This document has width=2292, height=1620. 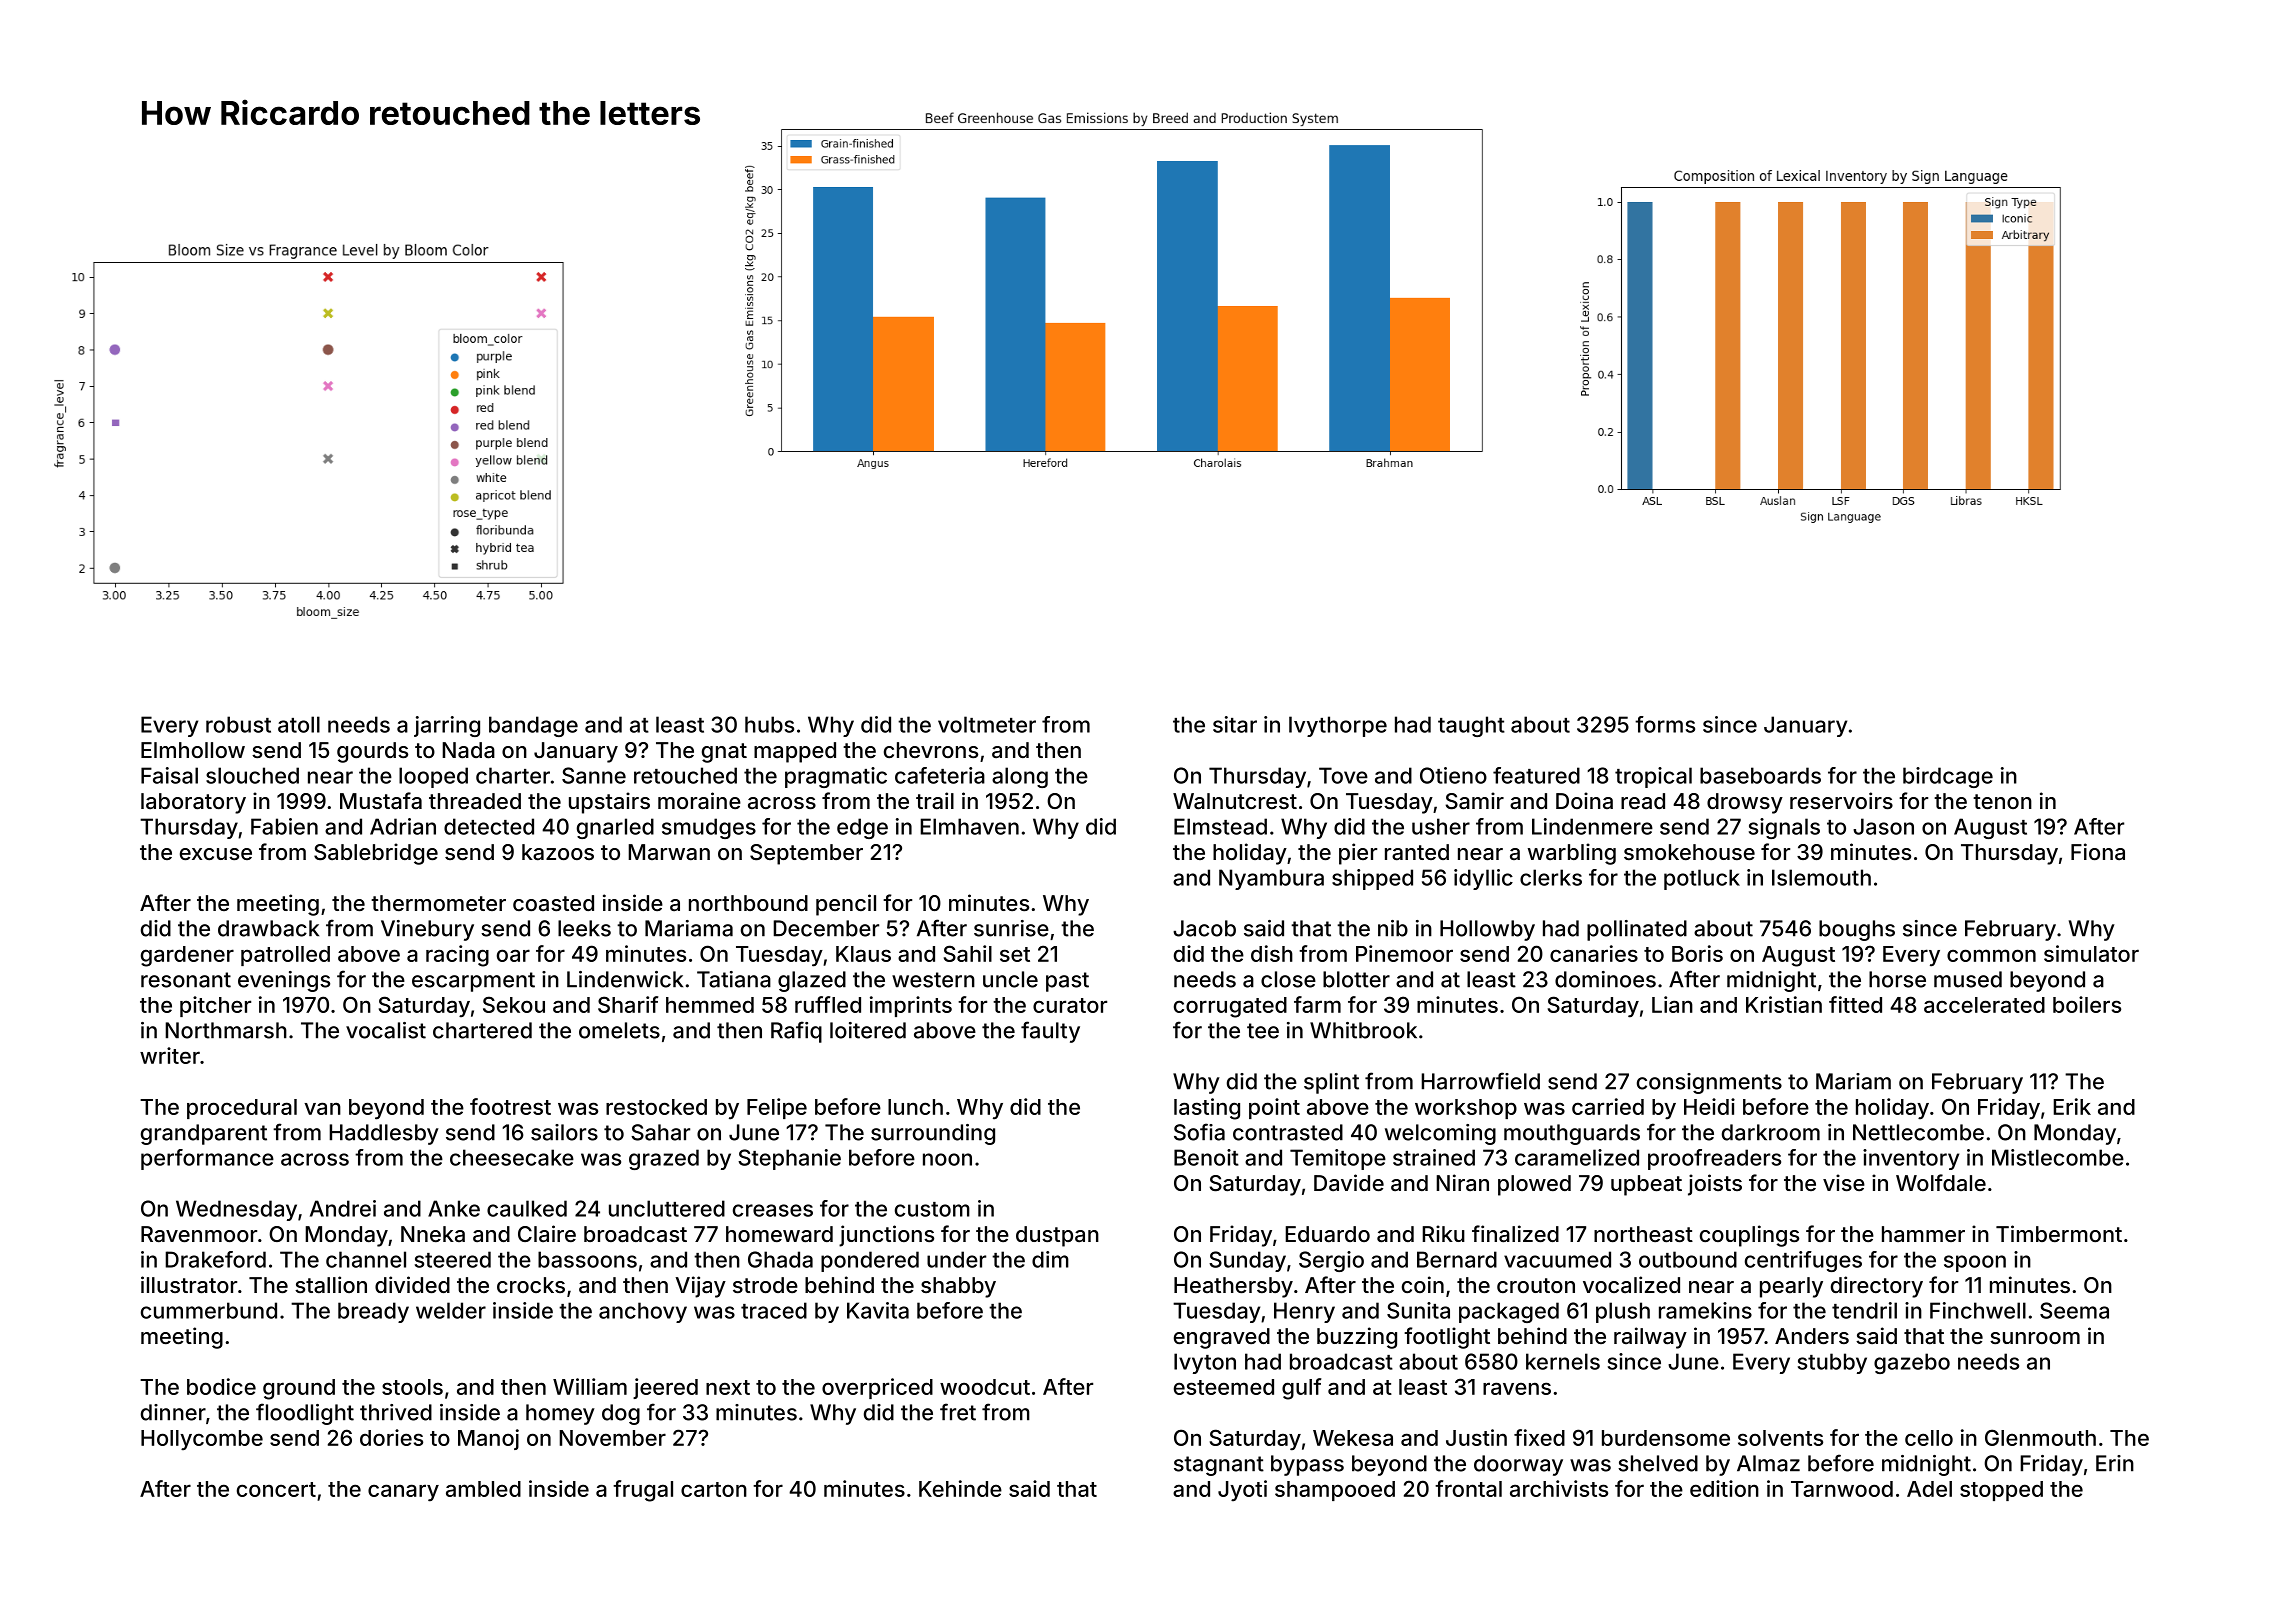 I want to click on contrasted, so click(x=1288, y=1132).
